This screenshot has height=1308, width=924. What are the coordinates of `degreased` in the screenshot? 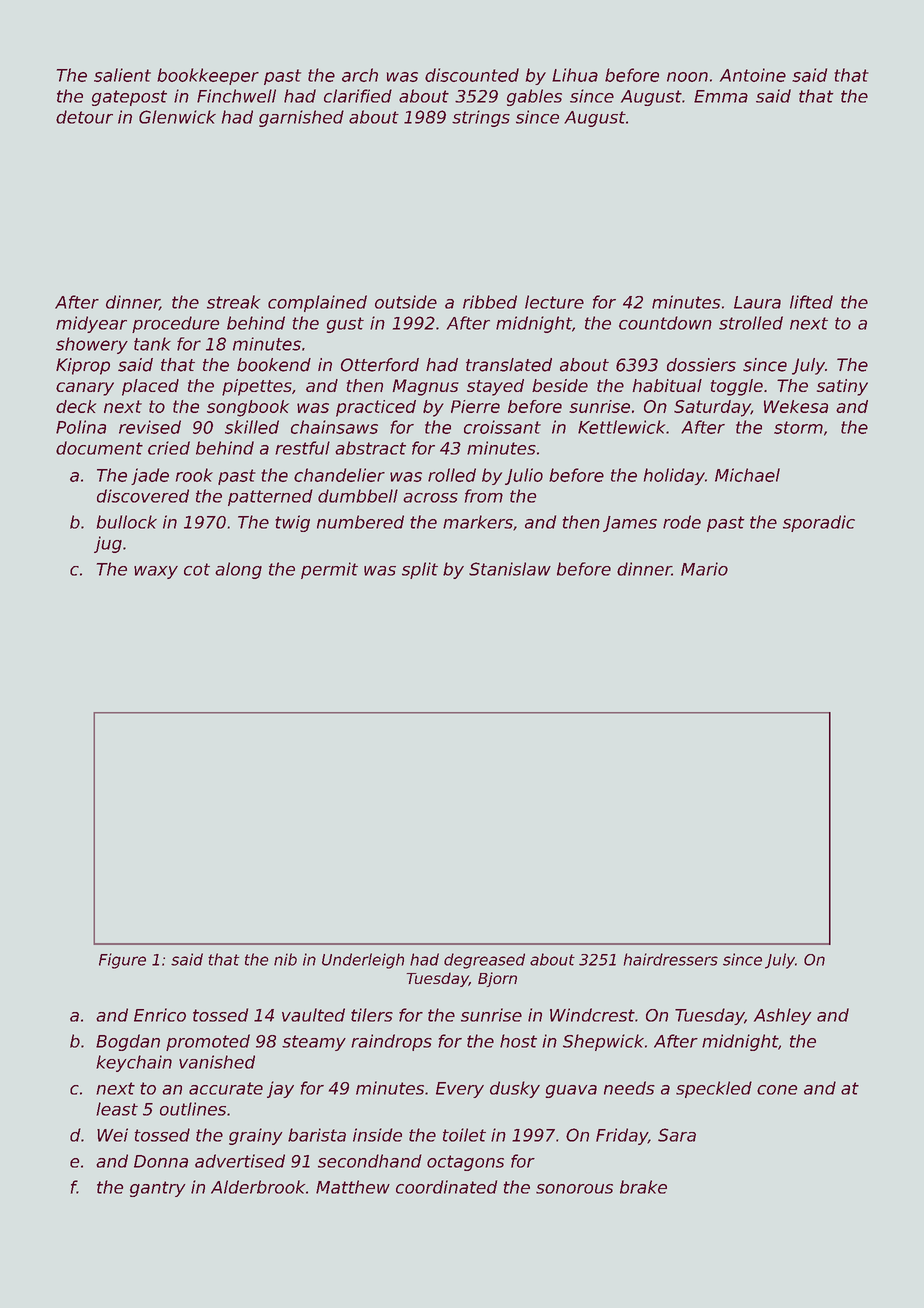 It's located at (484, 961).
